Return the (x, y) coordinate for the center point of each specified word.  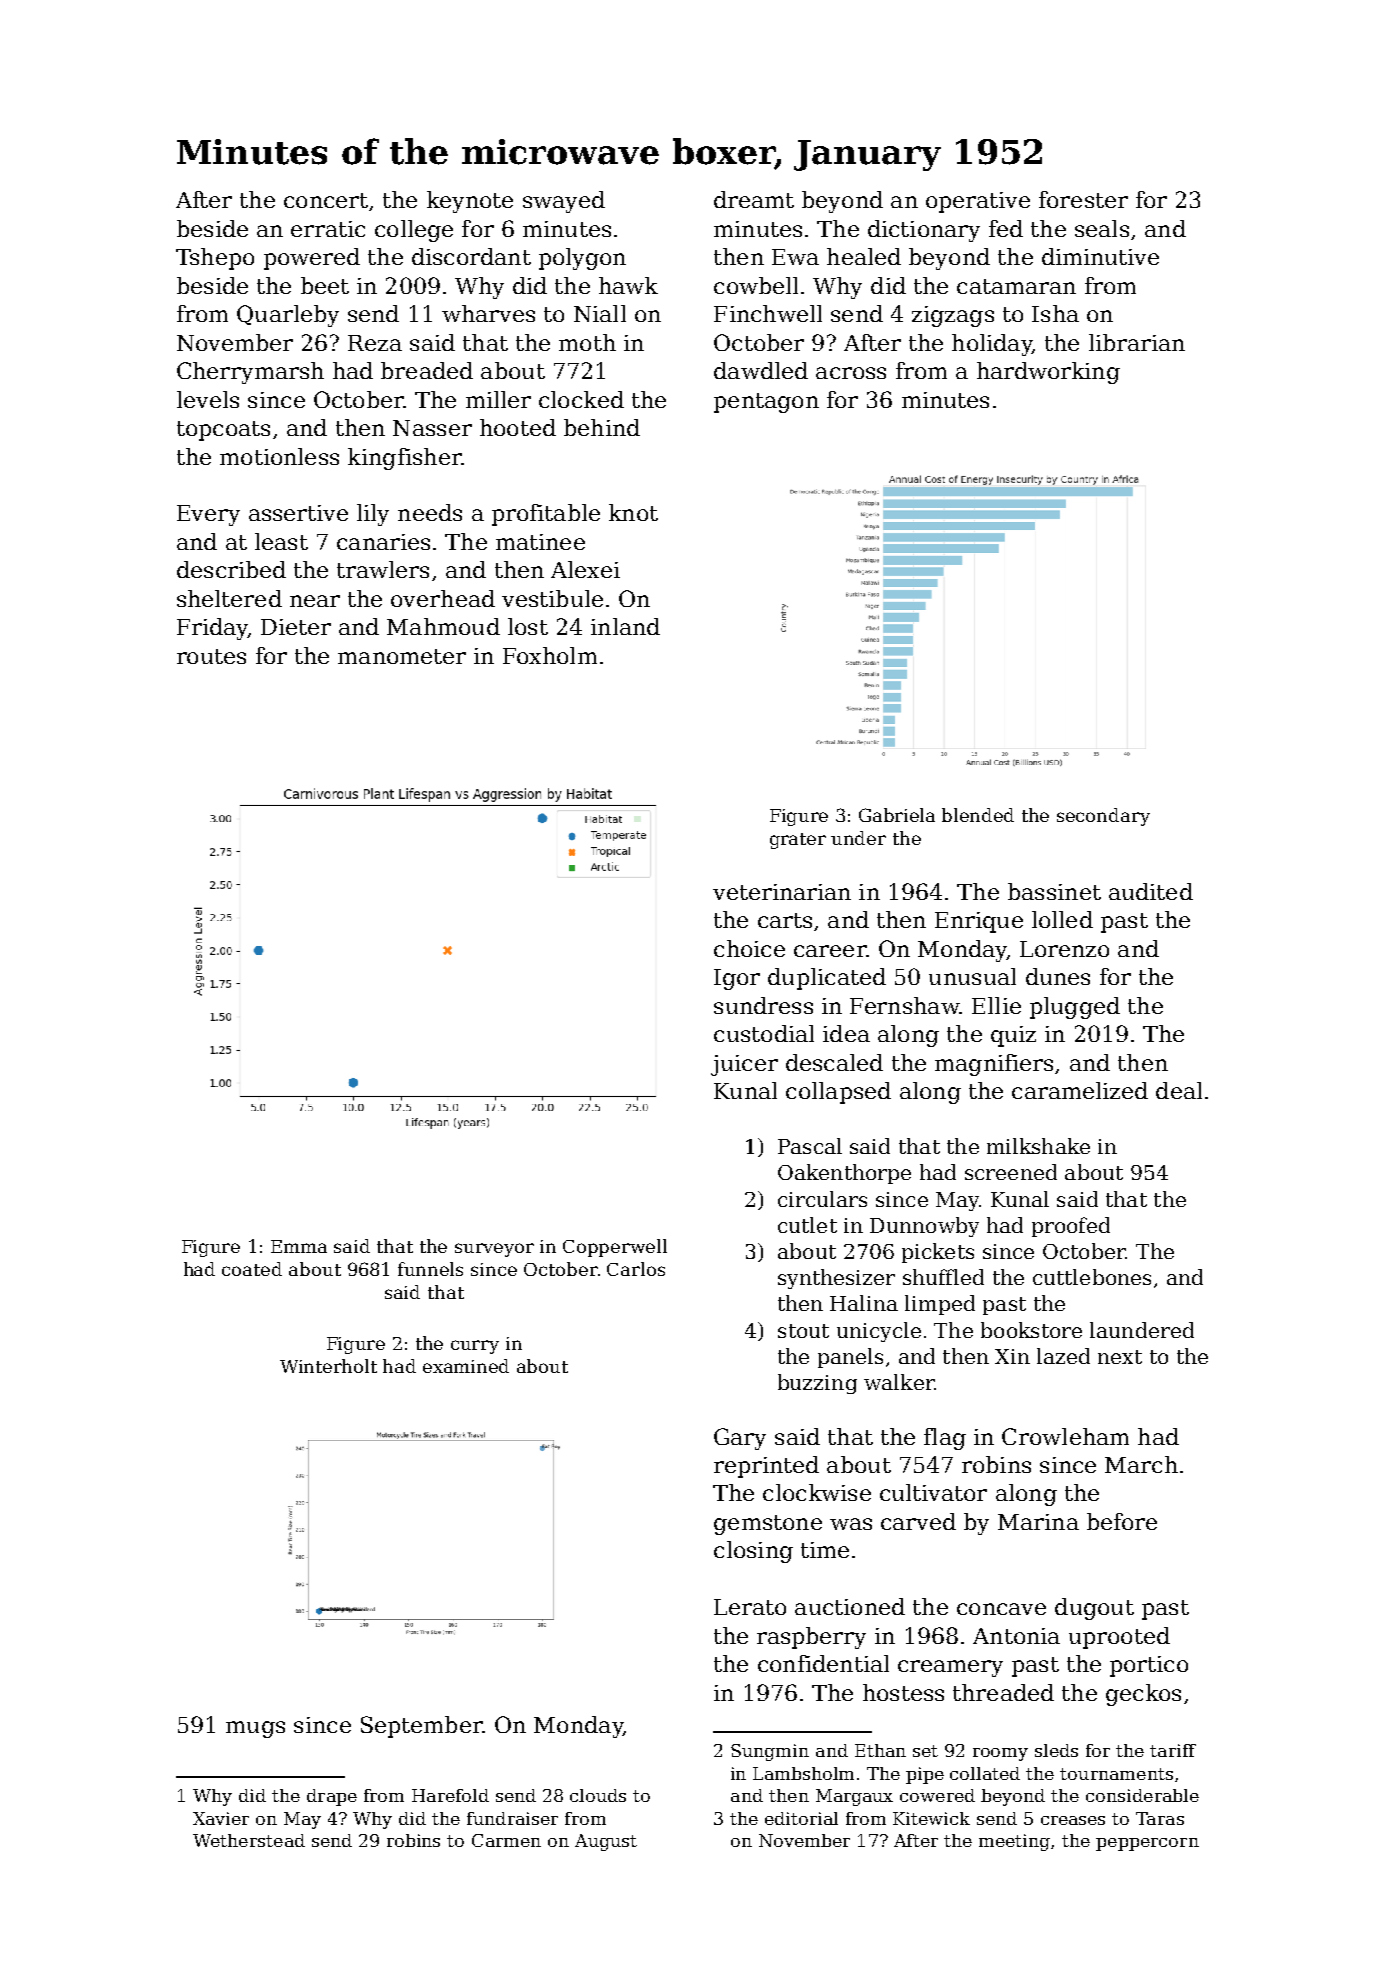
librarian (1137, 342)
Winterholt (328, 1366)
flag (945, 1439)
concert (326, 200)
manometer (402, 656)
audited (1151, 891)
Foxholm (550, 655)
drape (332, 1797)
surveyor (494, 1250)
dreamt (754, 199)
